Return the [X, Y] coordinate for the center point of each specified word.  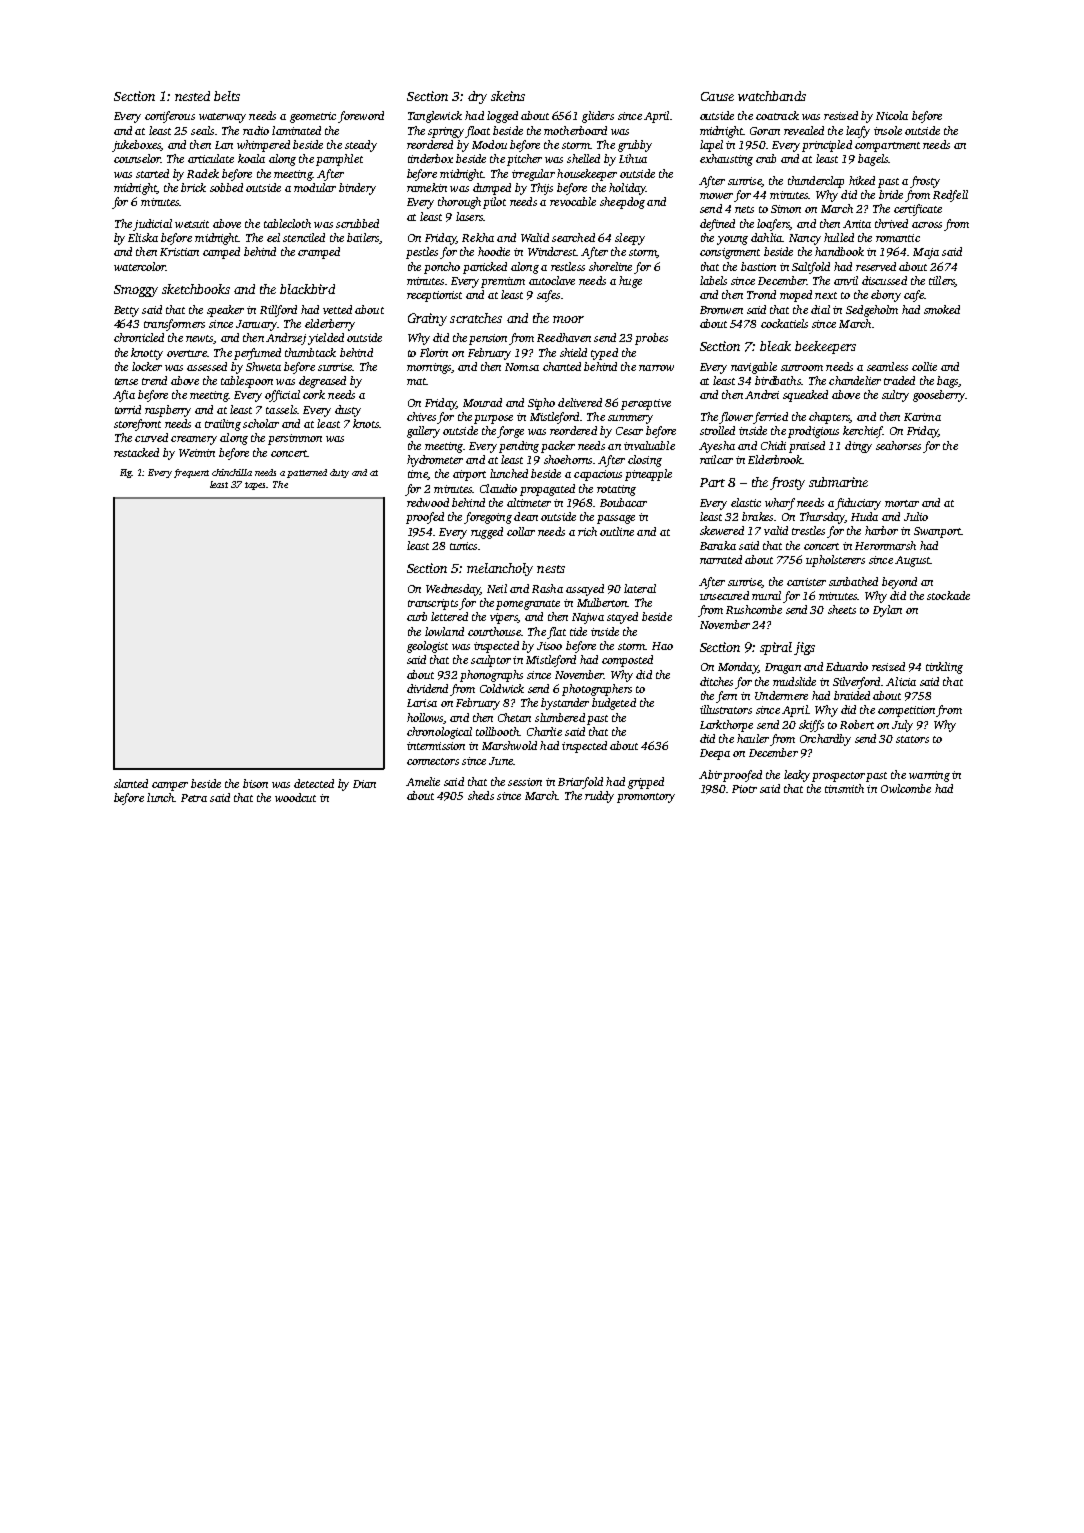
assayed [585, 590]
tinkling [944, 668]
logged [502, 117]
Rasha [547, 588]
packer [558, 447]
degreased [322, 382]
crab [766, 158]
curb [417, 616]
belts [227, 96]
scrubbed [357, 223]
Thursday [822, 518]
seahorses [898, 445]
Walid [535, 237]
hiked [862, 180]
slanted [131, 783]
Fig [126, 473]
